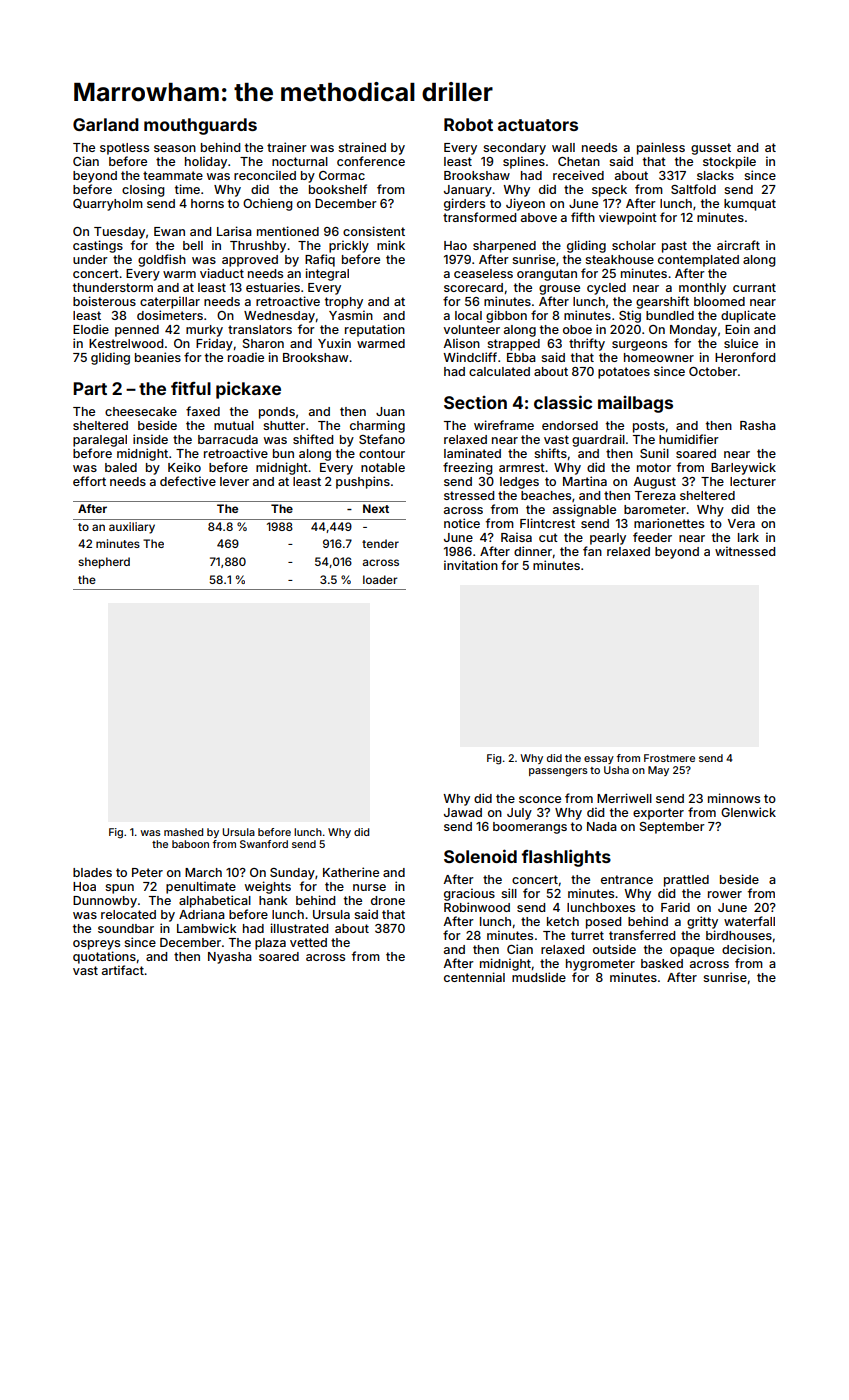 The width and height of the screenshot is (849, 1400). What do you see at coordinates (123, 970) in the screenshot?
I see `artifact` at bounding box center [123, 970].
